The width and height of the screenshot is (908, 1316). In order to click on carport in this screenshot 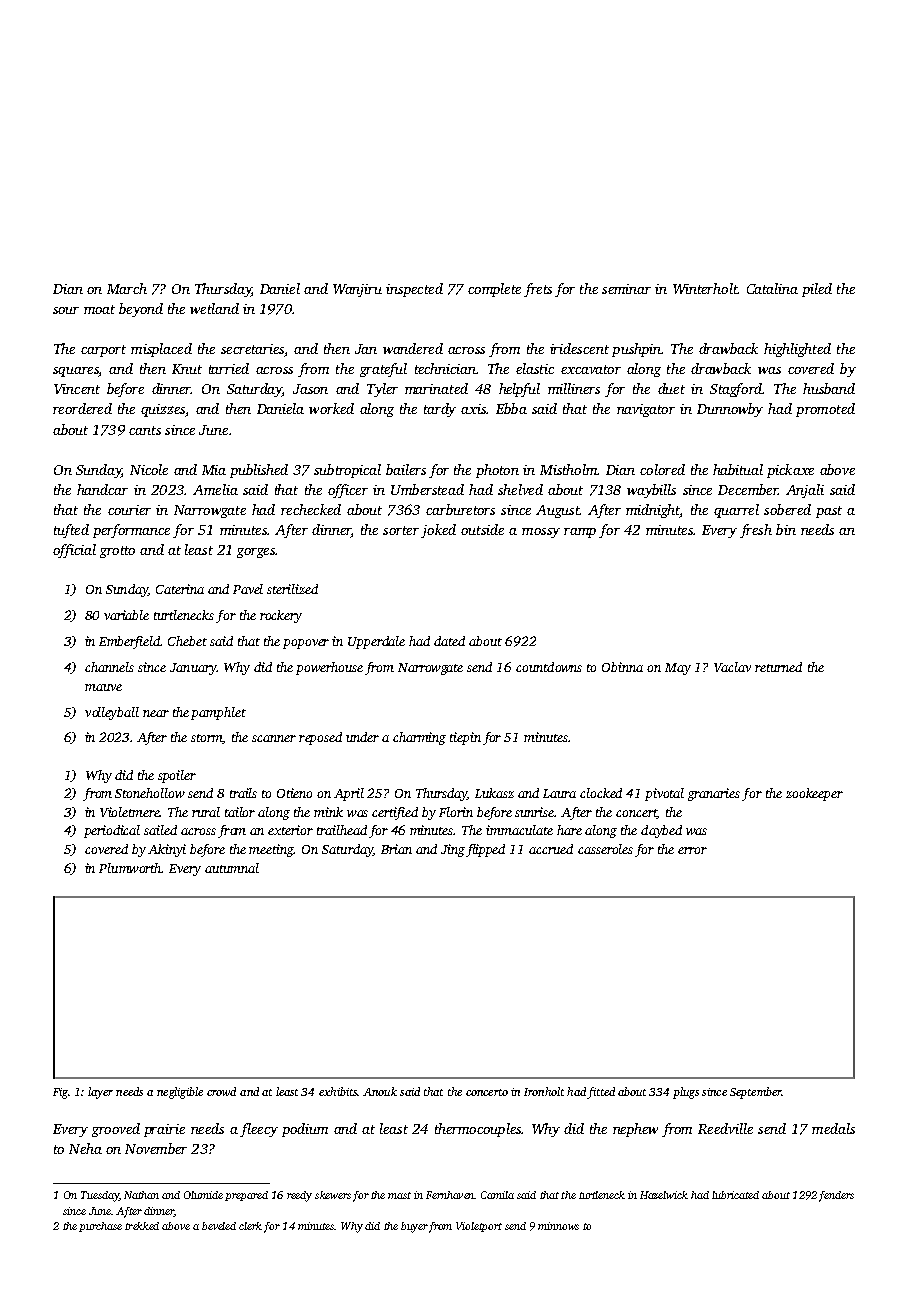, I will do `click(103, 351)`.
